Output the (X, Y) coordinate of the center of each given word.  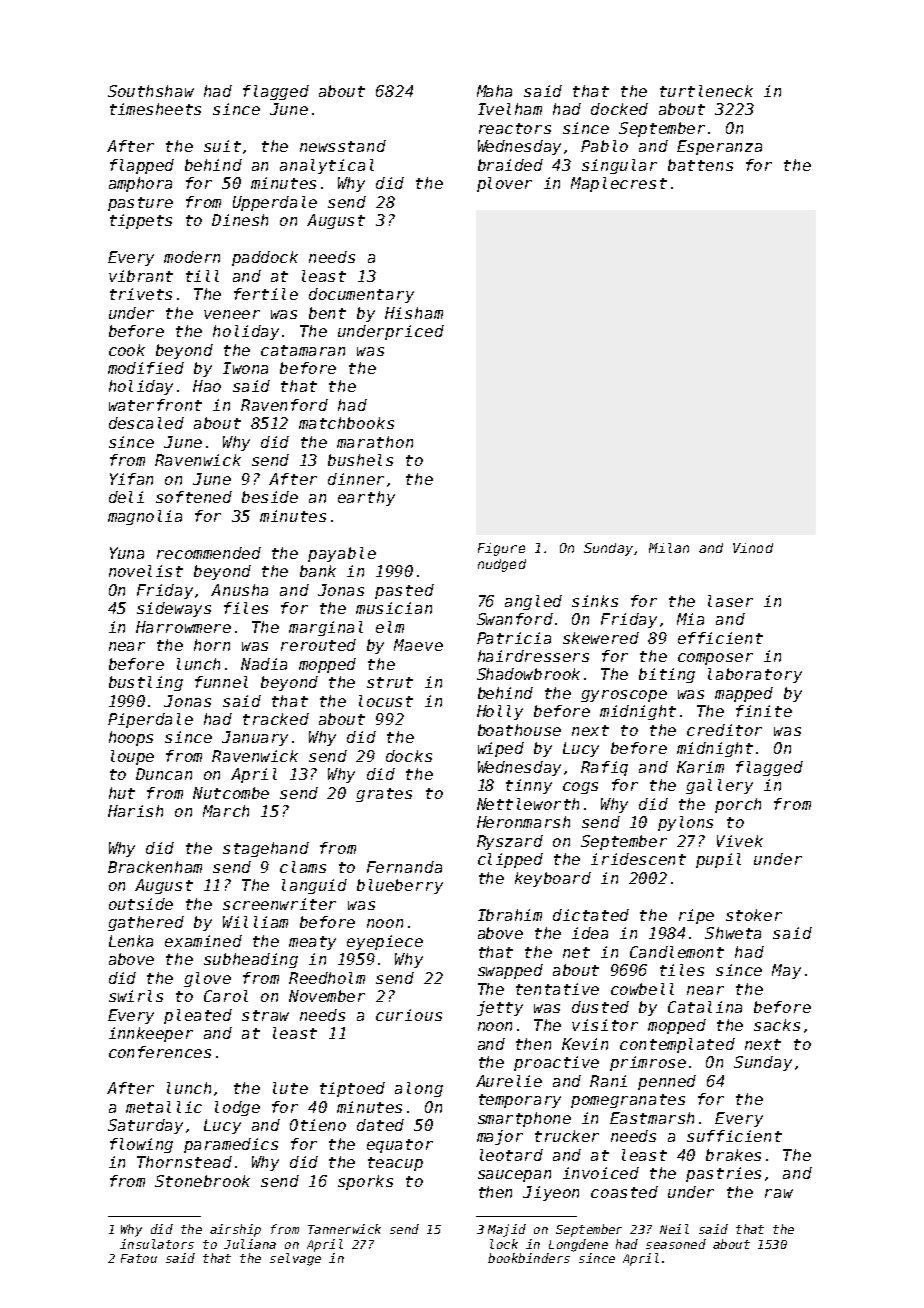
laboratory (755, 675)
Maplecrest (619, 184)
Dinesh (240, 220)
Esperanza (719, 147)
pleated (198, 1016)
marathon (375, 442)
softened (194, 497)
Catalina (705, 1007)
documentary (361, 295)
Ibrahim (510, 915)
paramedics (231, 1145)
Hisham (414, 313)
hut (122, 793)
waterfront (155, 405)
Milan (669, 548)
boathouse (519, 730)
